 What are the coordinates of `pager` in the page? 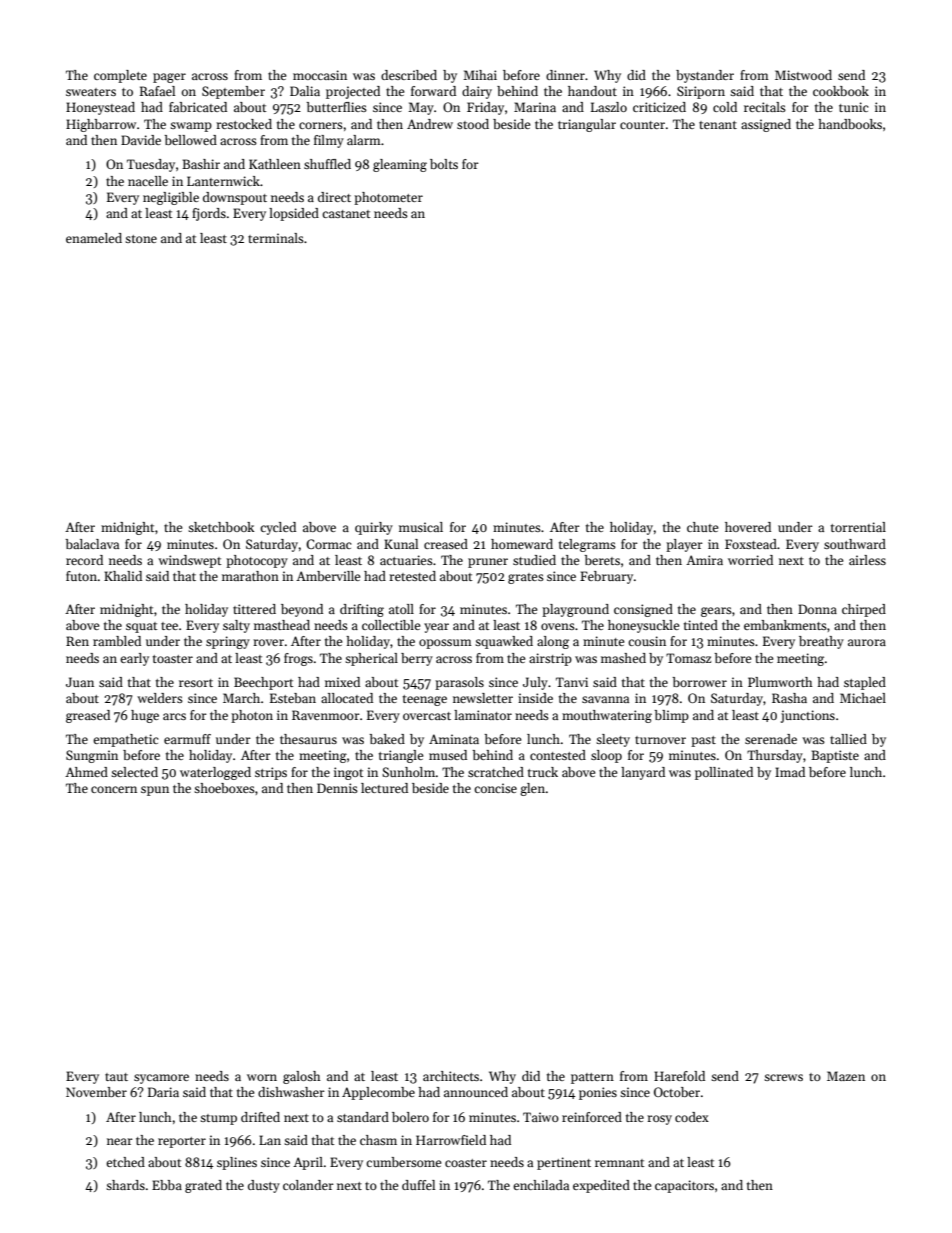 It's located at (169, 78).
